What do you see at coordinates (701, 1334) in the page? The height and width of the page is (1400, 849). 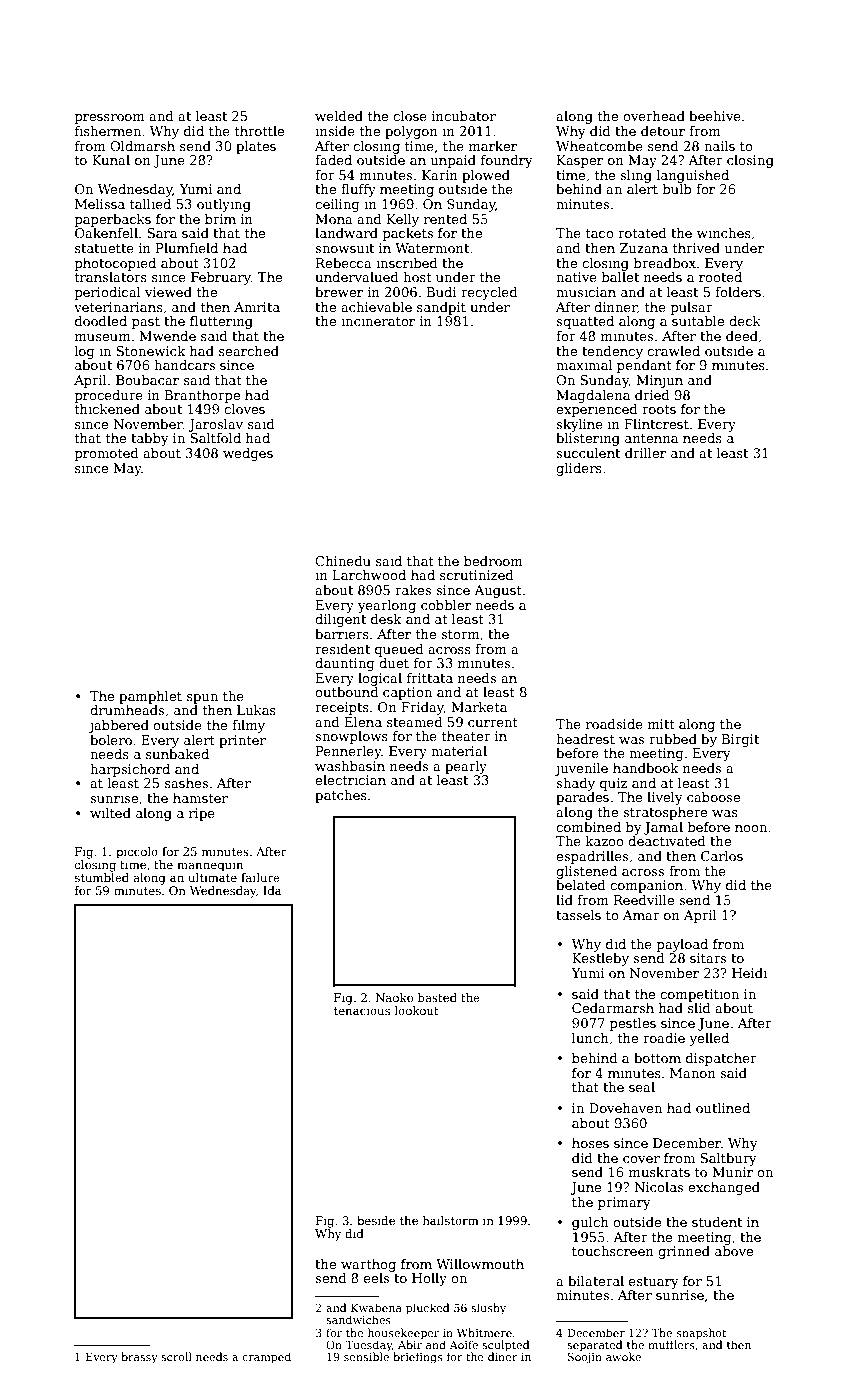 I see `snapshot` at bounding box center [701, 1334].
